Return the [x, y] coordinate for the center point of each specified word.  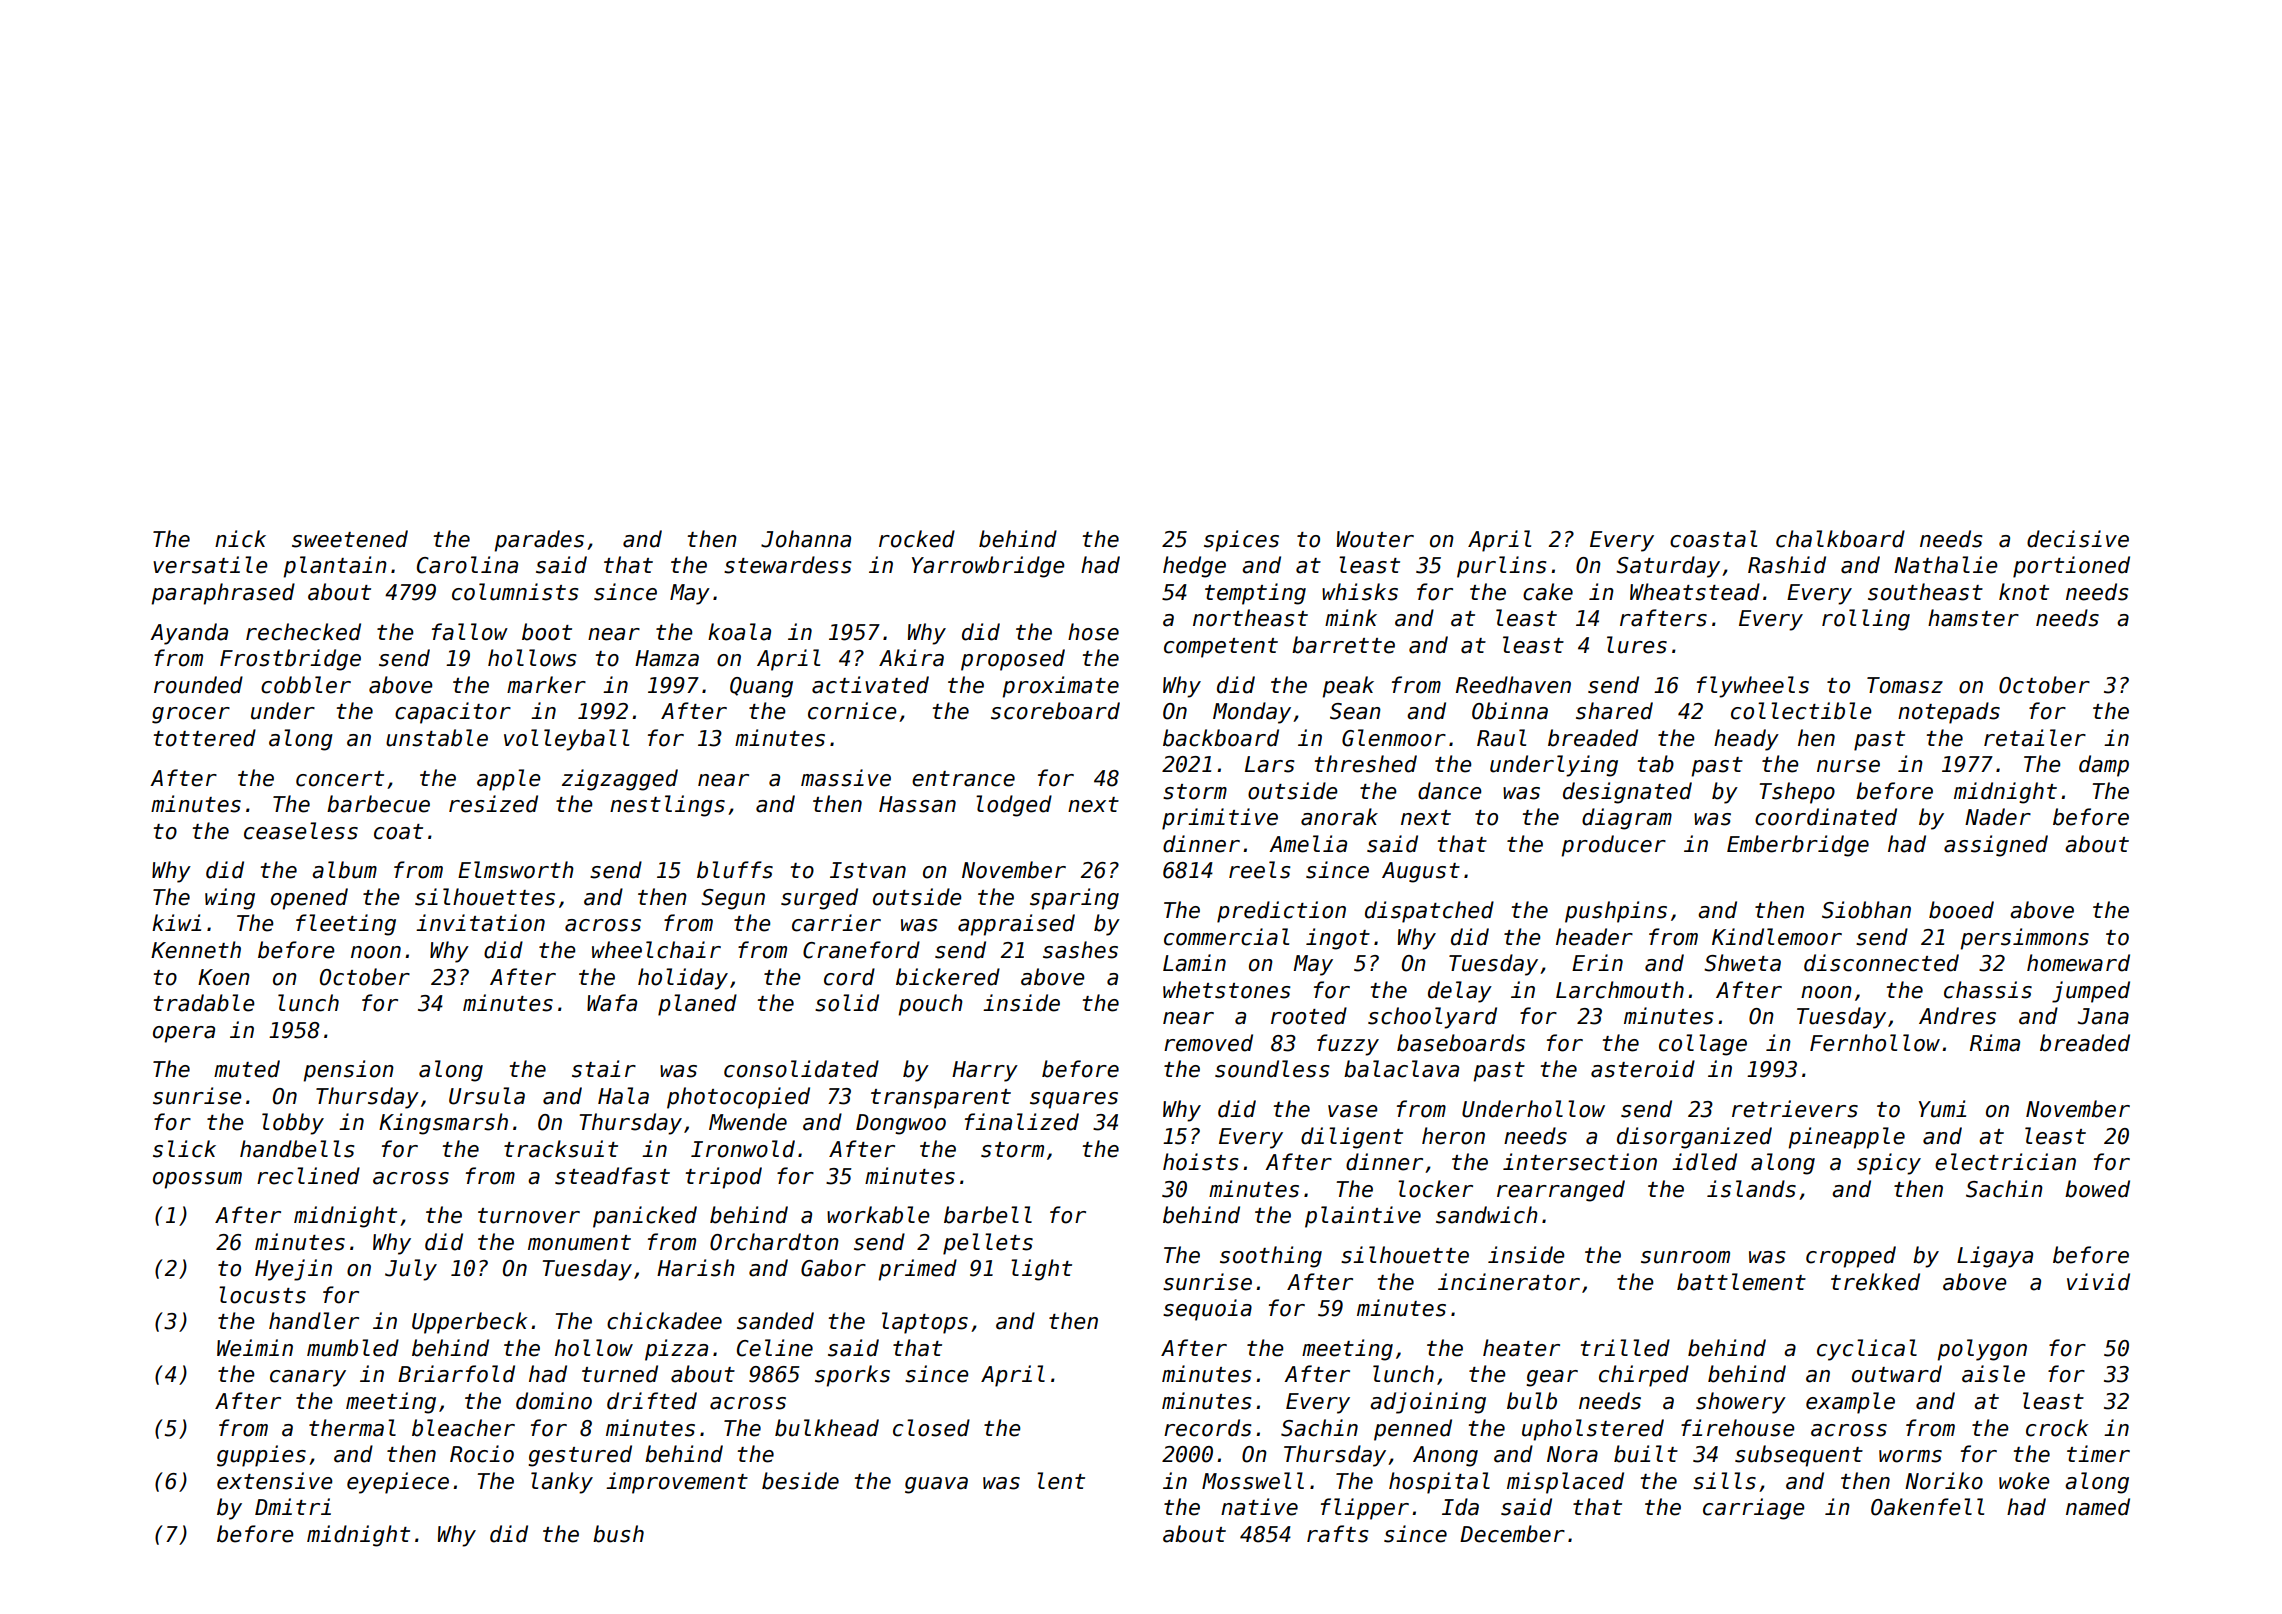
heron [1453, 1136]
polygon [1982, 1350]
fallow [470, 632]
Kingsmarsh [443, 1124]
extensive [275, 1481]
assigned [1996, 846]
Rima [1995, 1043]
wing [230, 899]
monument [579, 1243]
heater [1521, 1348]
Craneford [861, 950]
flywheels [1753, 687]
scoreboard [1055, 711]
